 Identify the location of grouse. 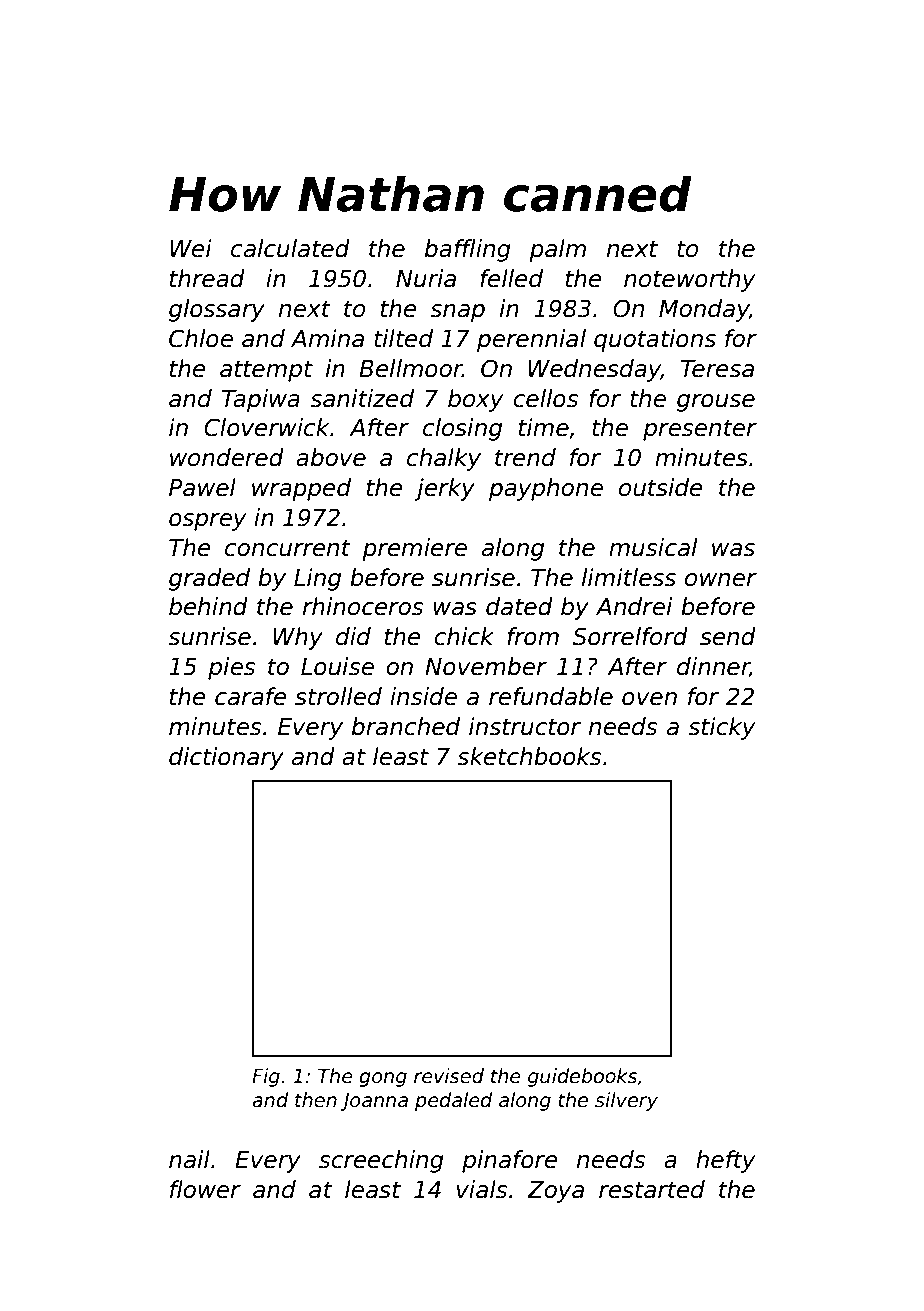
(716, 403).
